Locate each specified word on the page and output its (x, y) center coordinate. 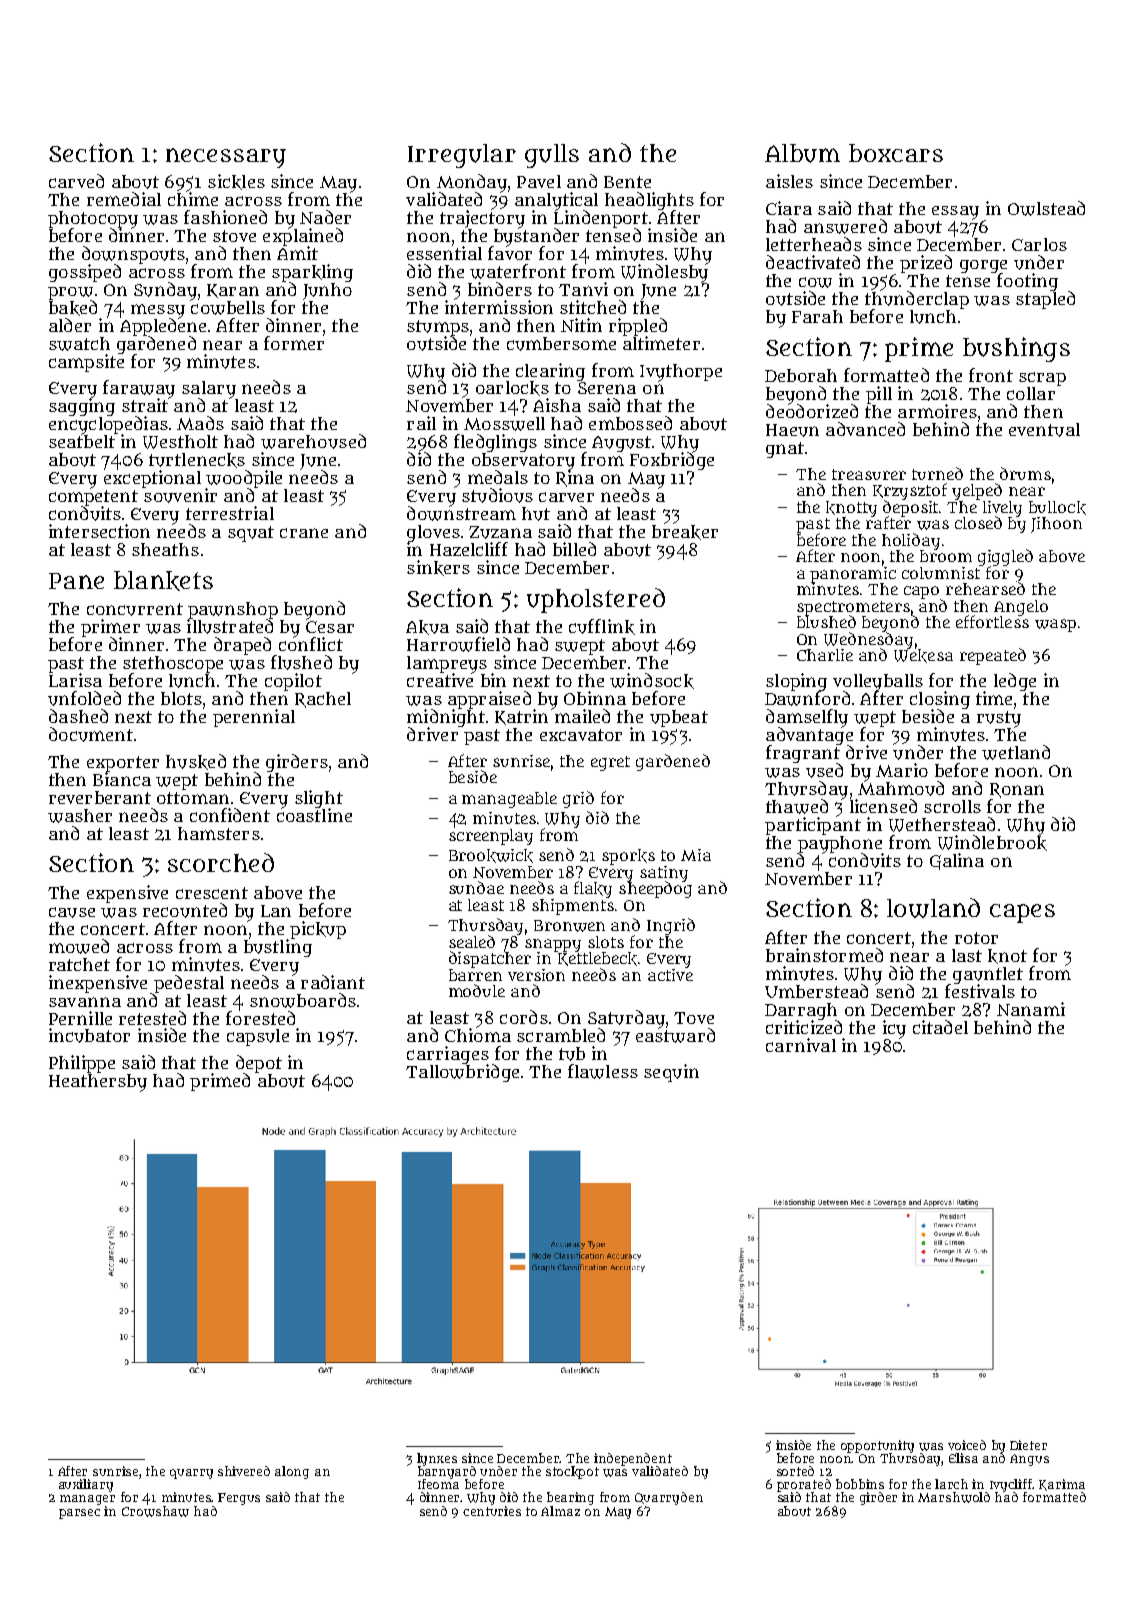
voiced (967, 1445)
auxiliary (86, 1485)
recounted (185, 910)
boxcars (896, 153)
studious (497, 495)
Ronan (1017, 790)
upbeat (679, 718)
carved (76, 181)
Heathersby (98, 1083)
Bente (627, 182)
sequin (671, 1073)
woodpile (244, 479)
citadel (940, 1027)
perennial (254, 718)
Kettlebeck (597, 959)
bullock (1057, 508)
